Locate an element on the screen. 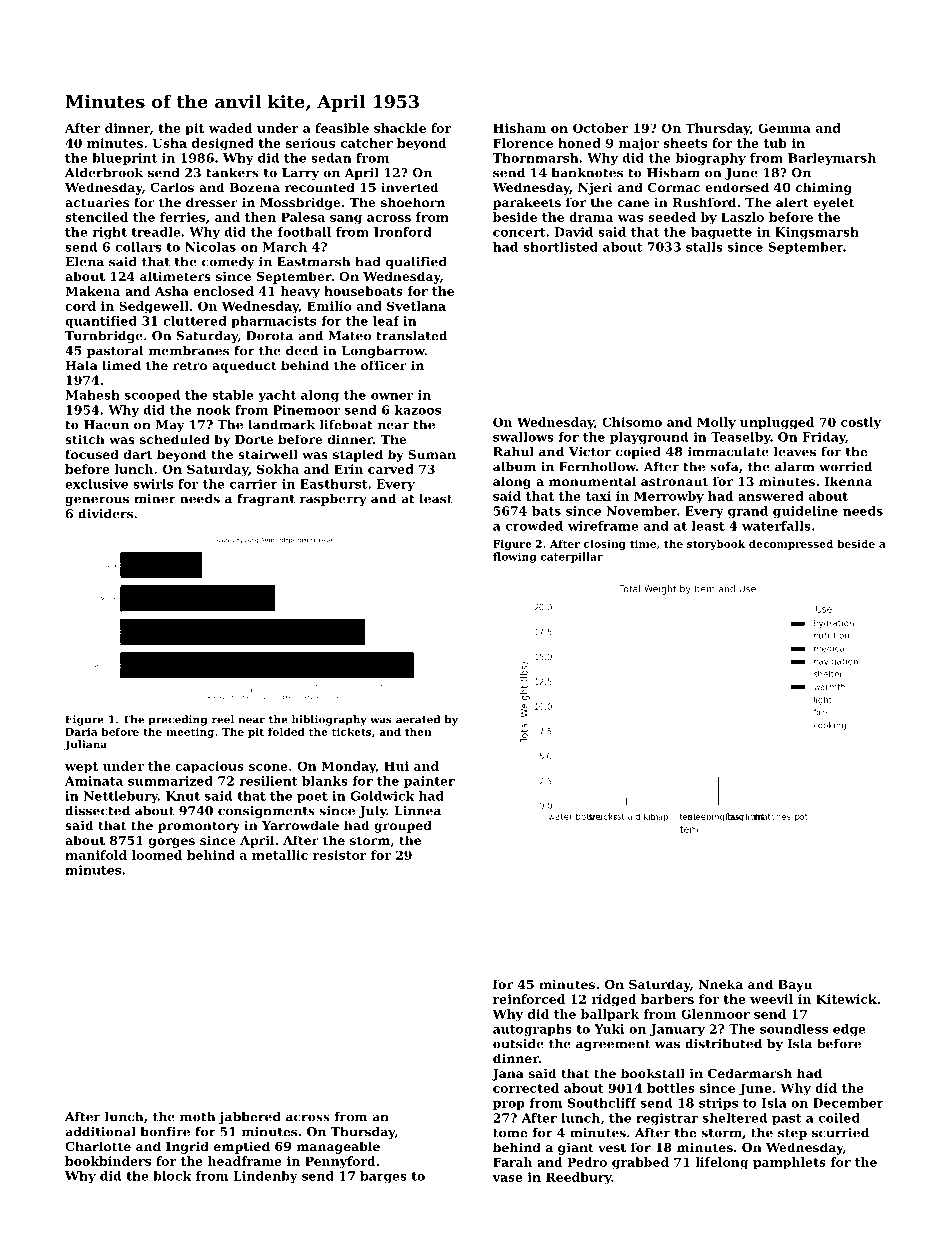 This screenshot has width=952, height=1233. Bayu is located at coordinates (795, 986).
